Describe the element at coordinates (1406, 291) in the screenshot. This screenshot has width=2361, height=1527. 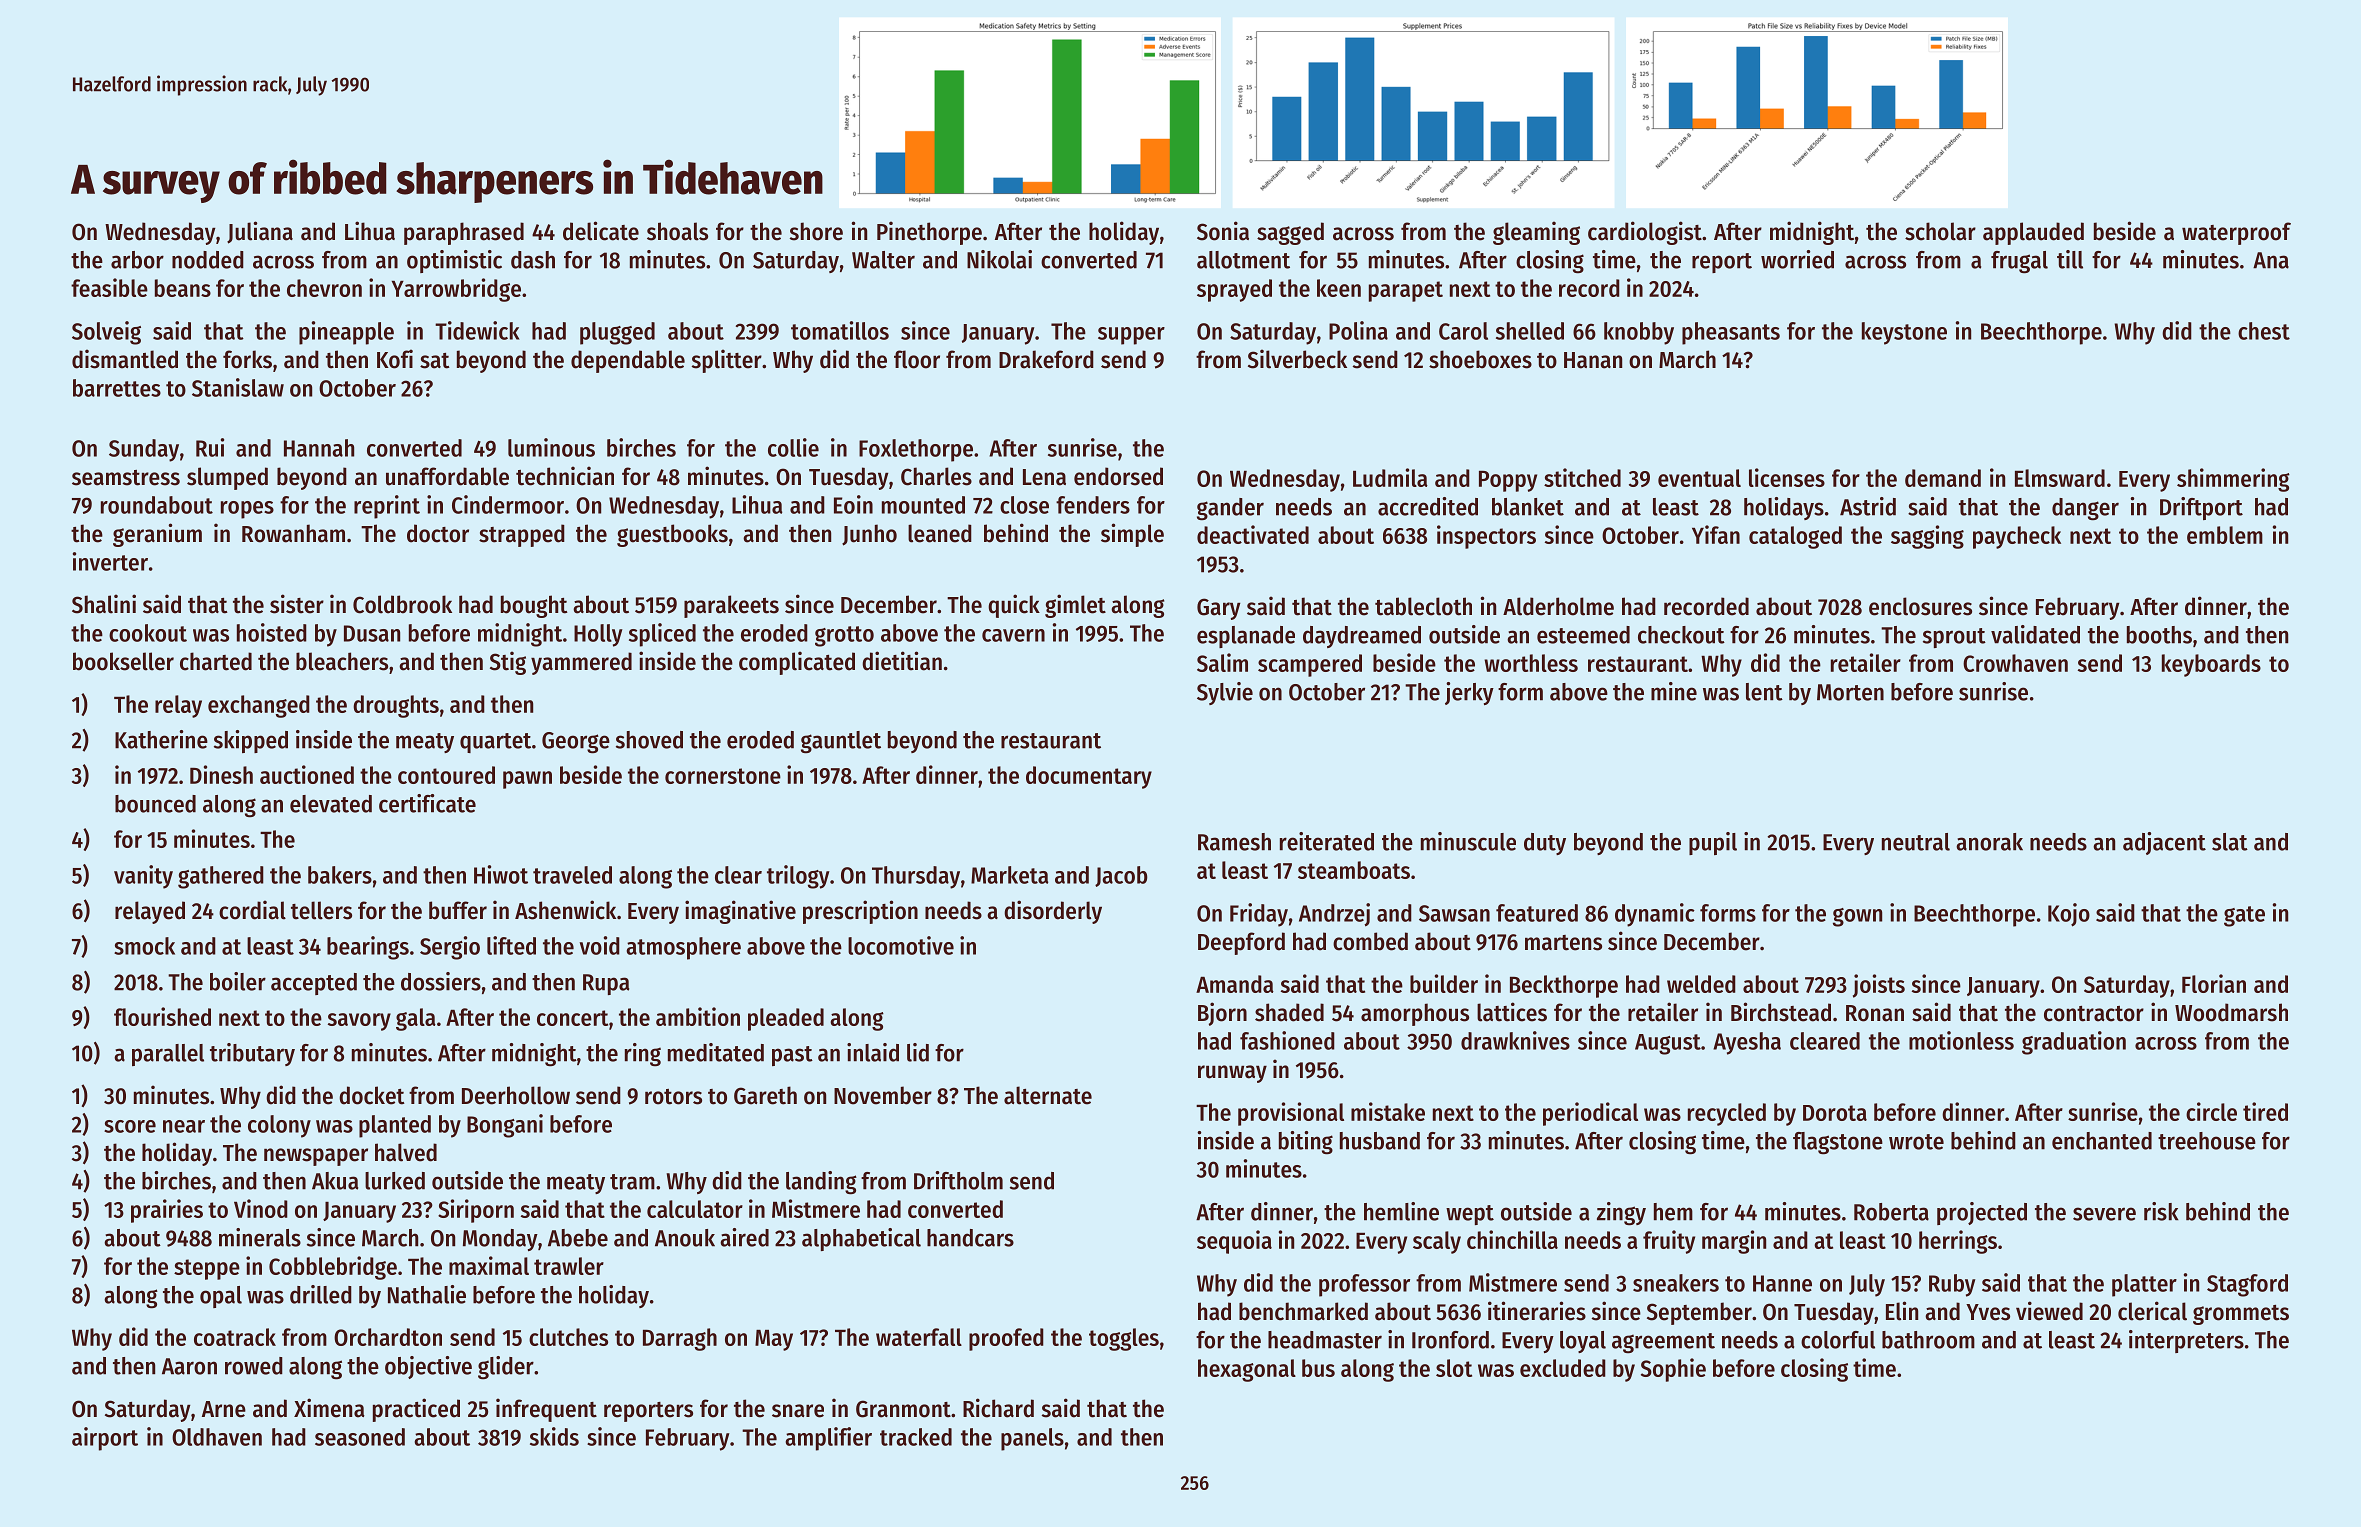
I see `parapet` at that location.
